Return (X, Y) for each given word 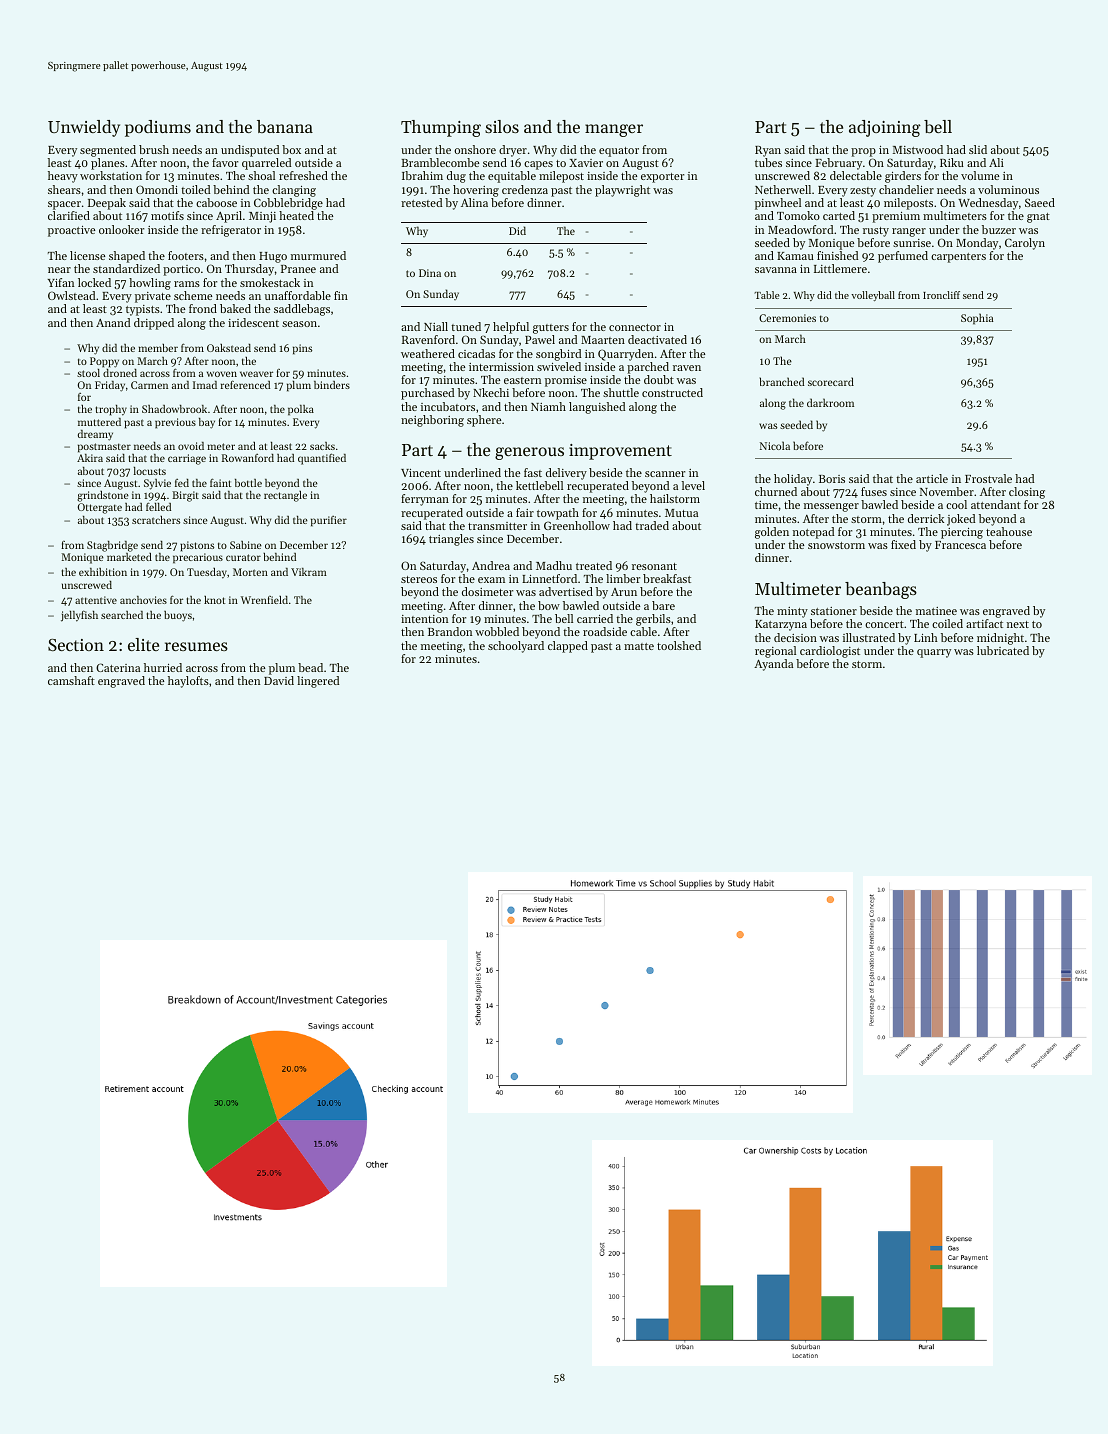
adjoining (885, 128)
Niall (436, 326)
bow (549, 605)
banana (285, 126)
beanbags (881, 590)
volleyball (873, 296)
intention (424, 619)
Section (76, 645)
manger (614, 130)
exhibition (103, 572)
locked (94, 282)
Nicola (775, 445)
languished (597, 408)
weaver (256, 374)
